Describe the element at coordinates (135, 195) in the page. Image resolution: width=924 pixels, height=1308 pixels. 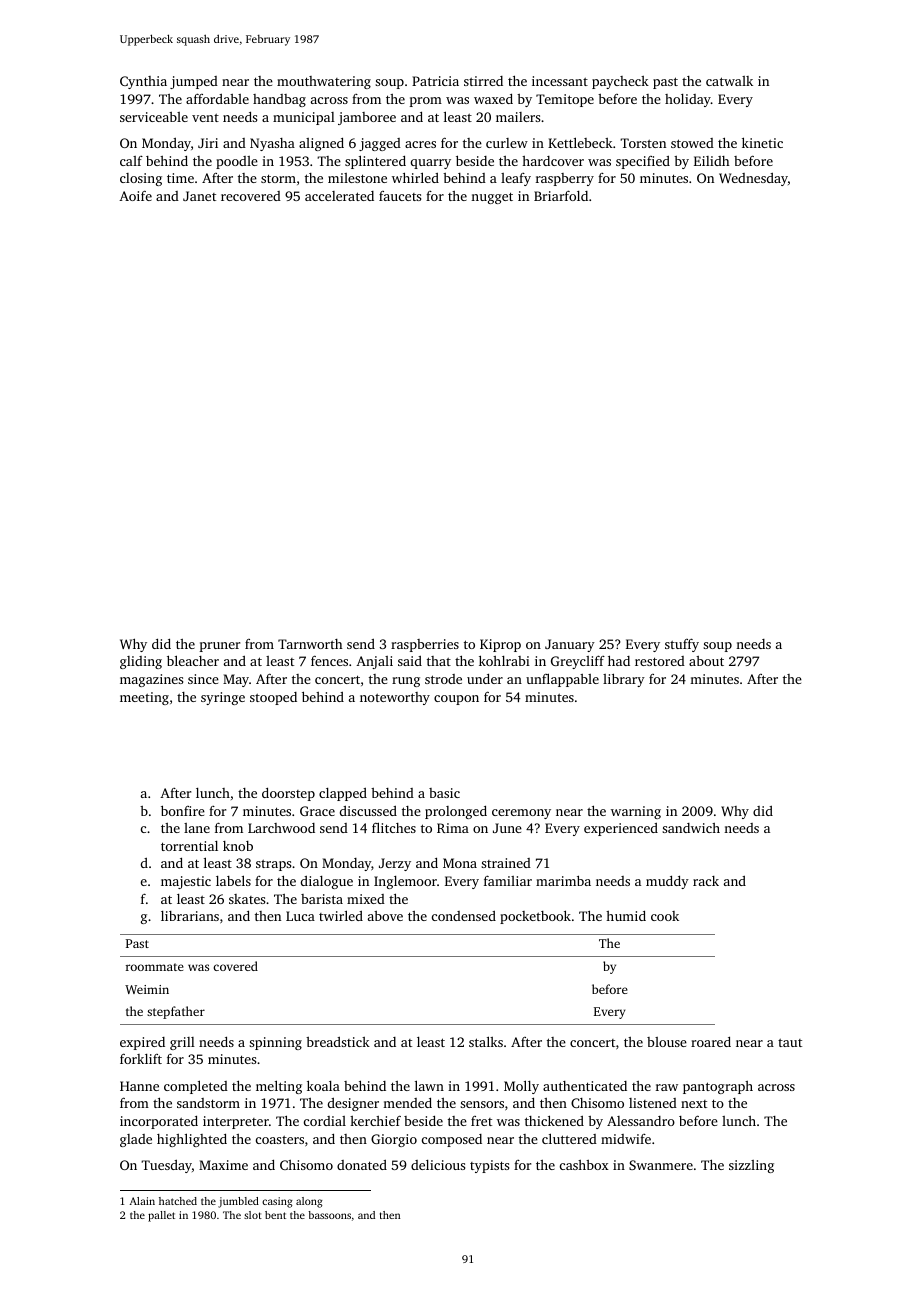
I see `Aoife` at that location.
